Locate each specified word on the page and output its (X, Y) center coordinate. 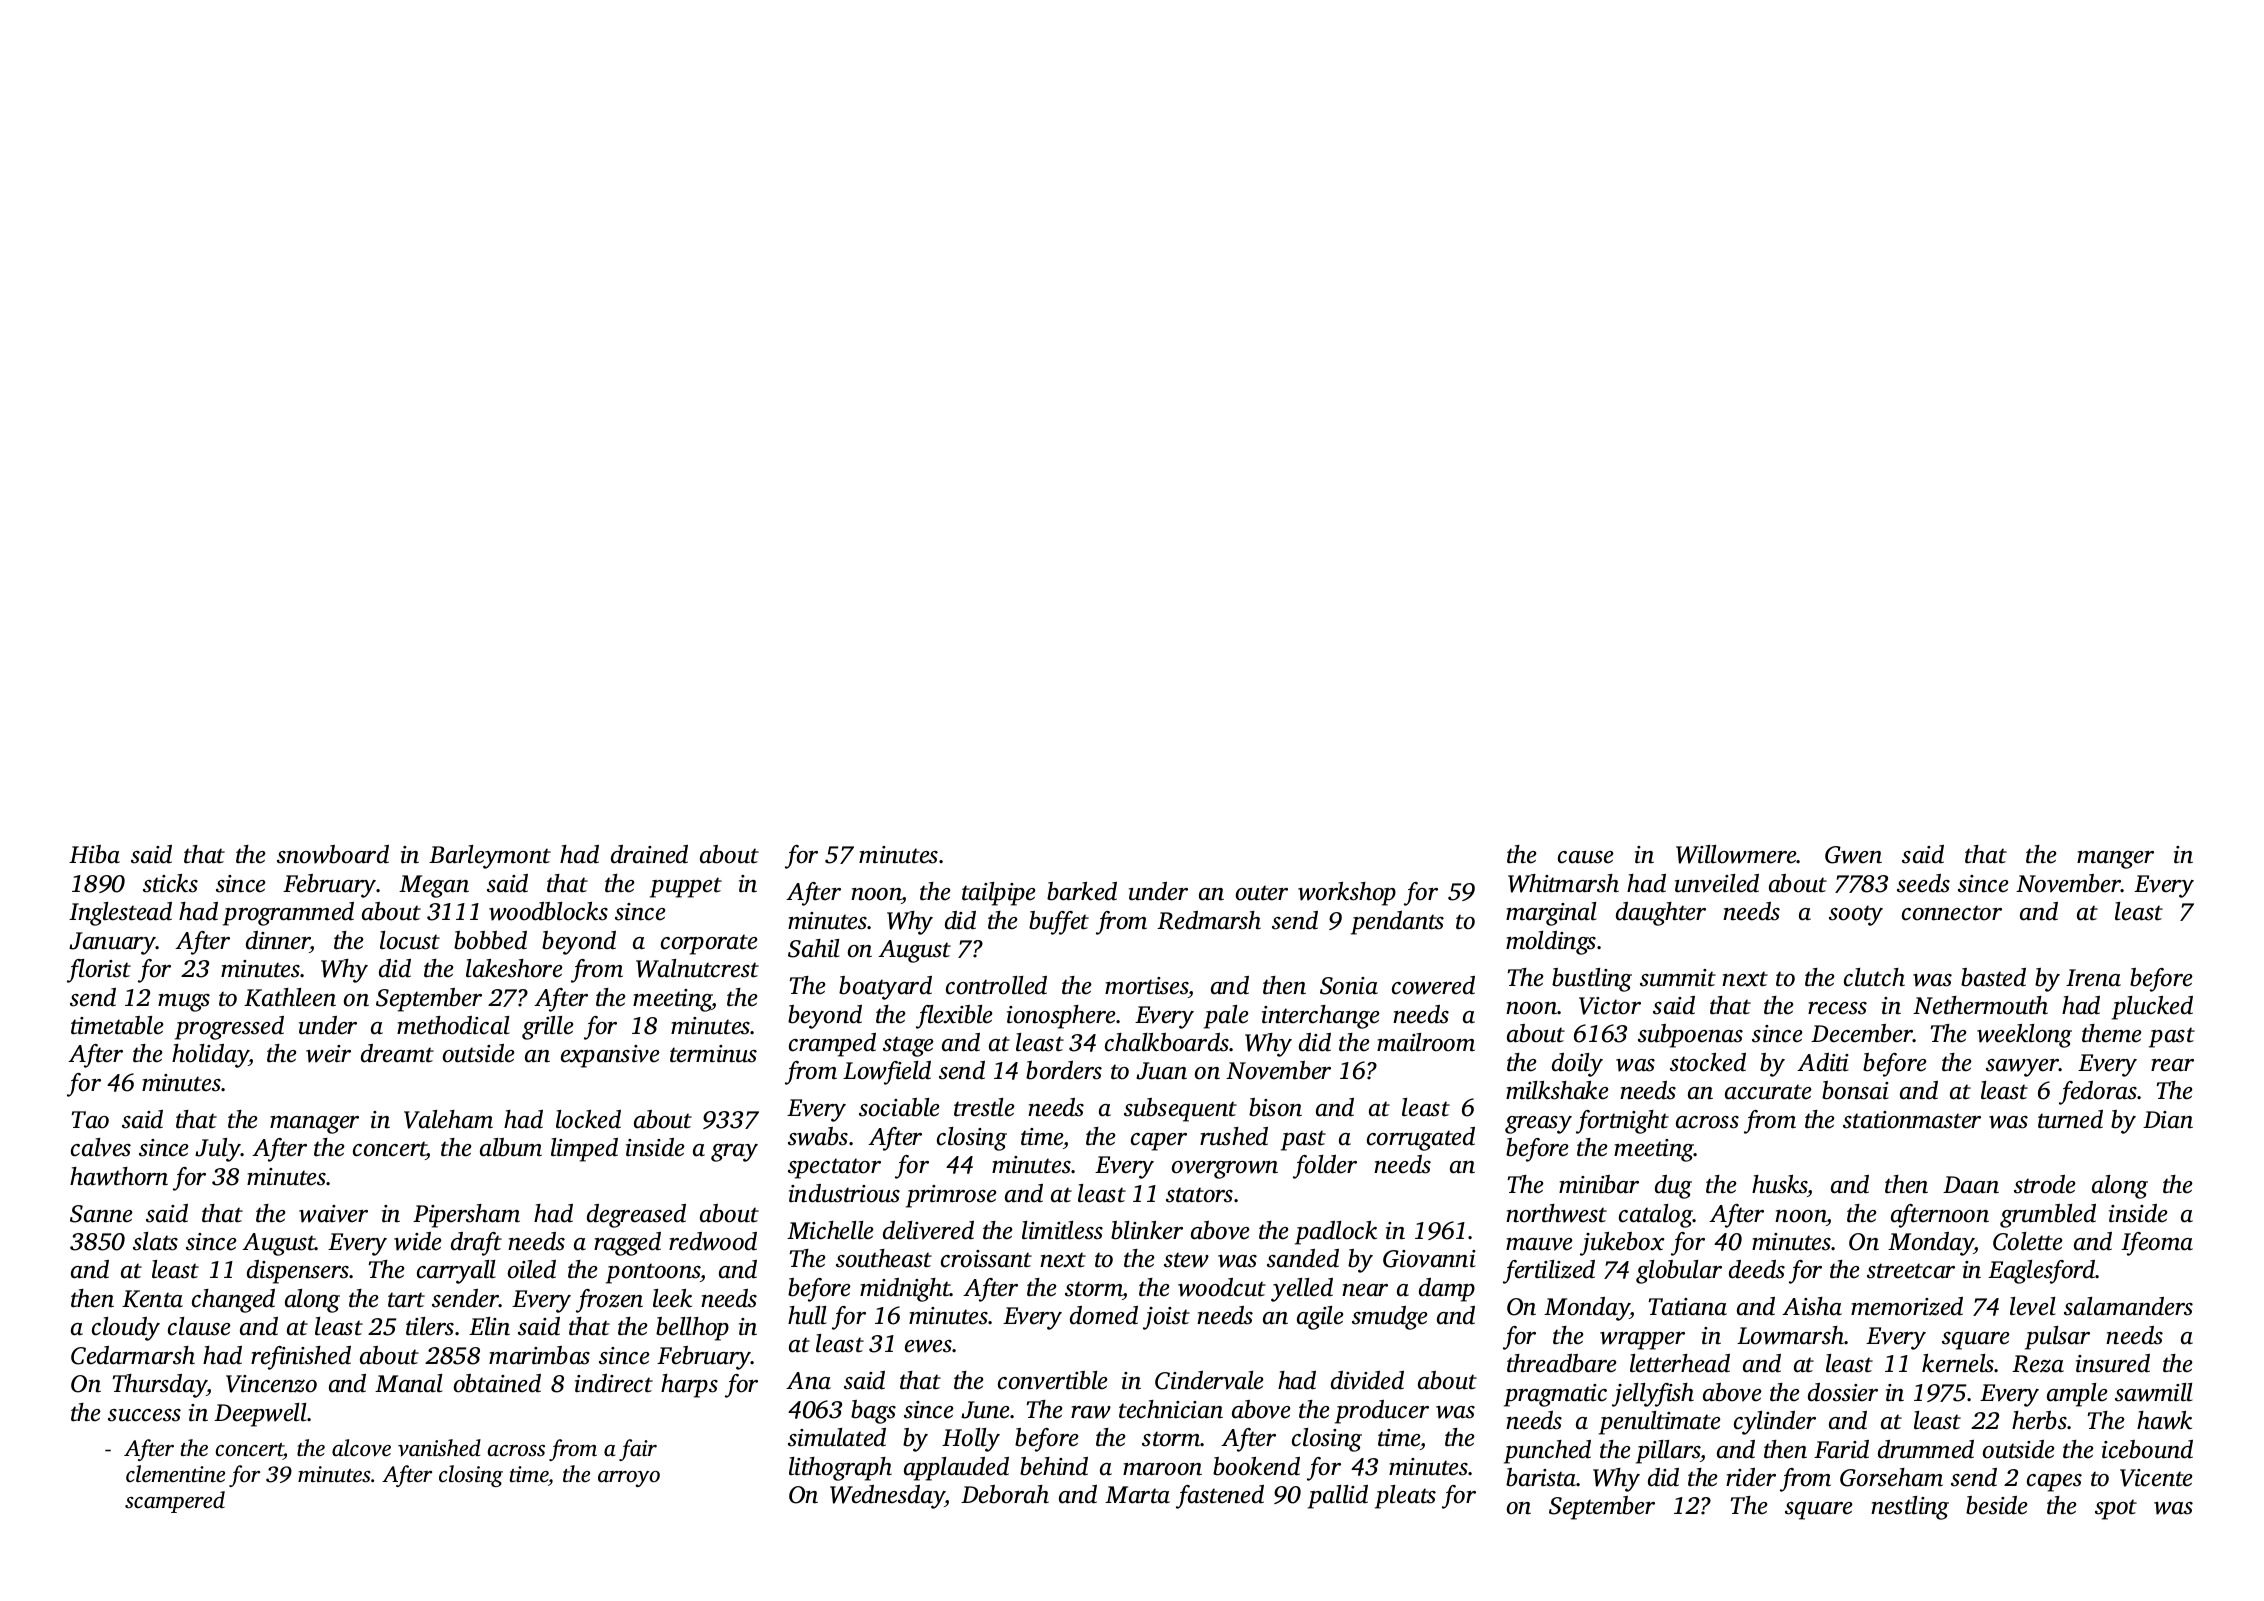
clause (199, 1326)
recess (1837, 1008)
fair (638, 1450)
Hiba (94, 854)
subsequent (1180, 1110)
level (2032, 1306)
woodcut (1222, 1287)
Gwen (1853, 855)
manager (314, 1125)
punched (1547, 1452)
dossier (1843, 1392)
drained (649, 854)
